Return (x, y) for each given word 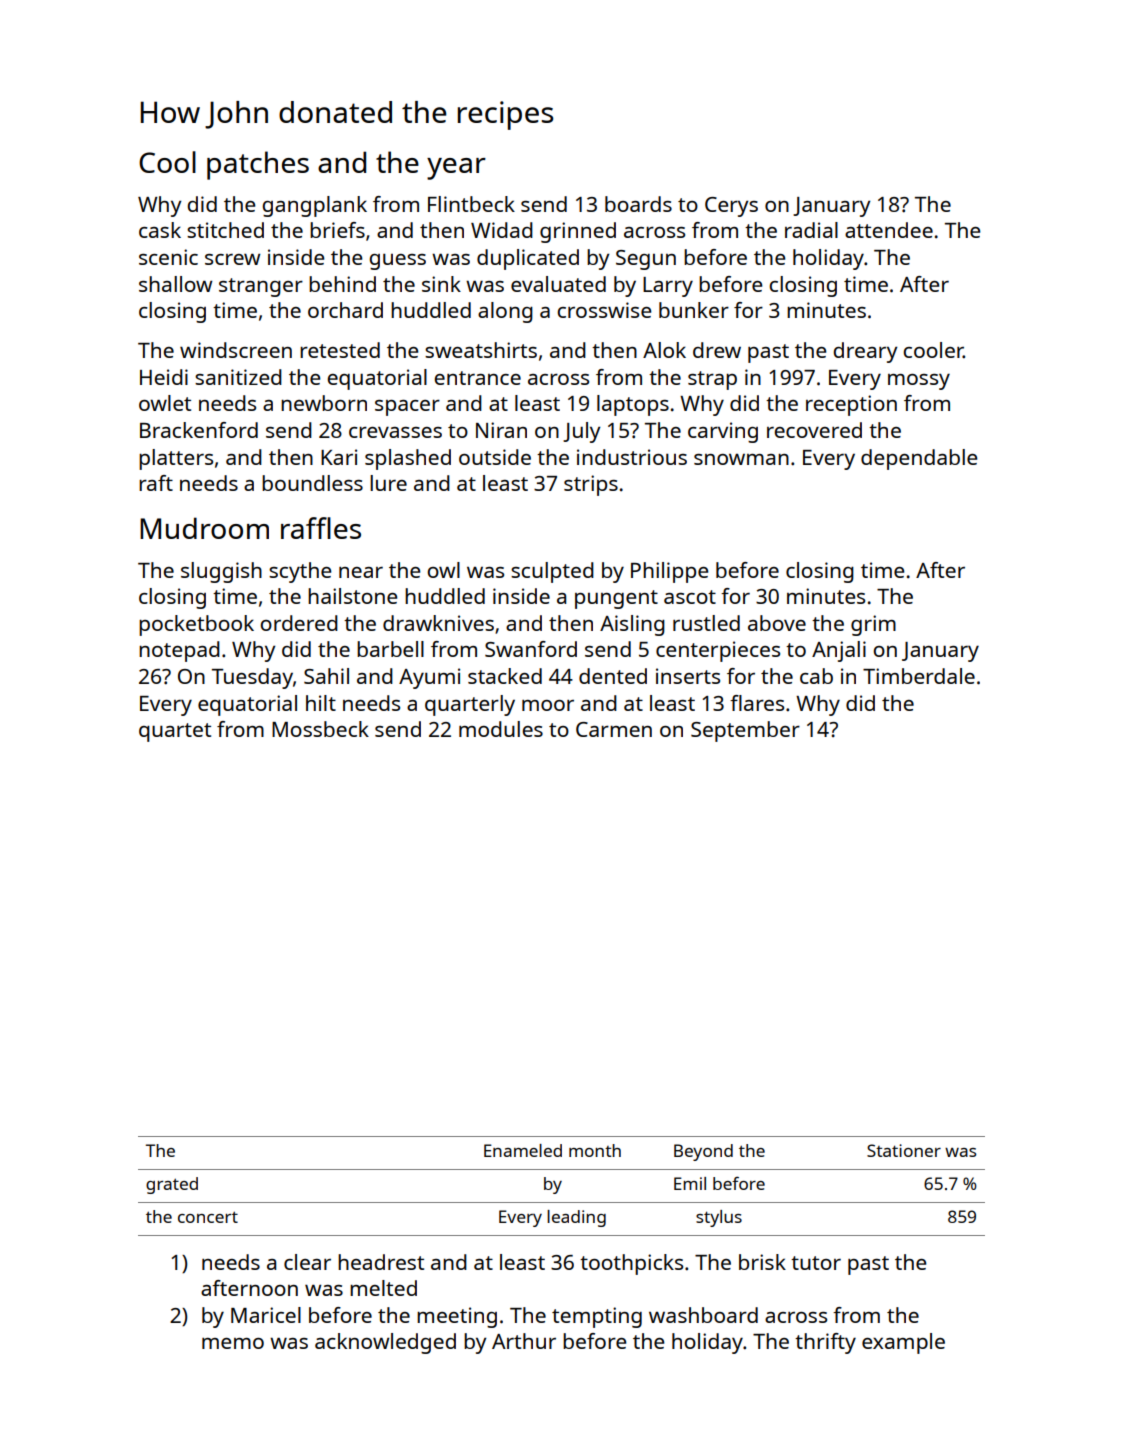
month (595, 1150)
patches (258, 165)
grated (172, 1185)
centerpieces (718, 651)
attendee (889, 230)
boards (638, 204)
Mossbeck (320, 729)
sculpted (552, 572)
